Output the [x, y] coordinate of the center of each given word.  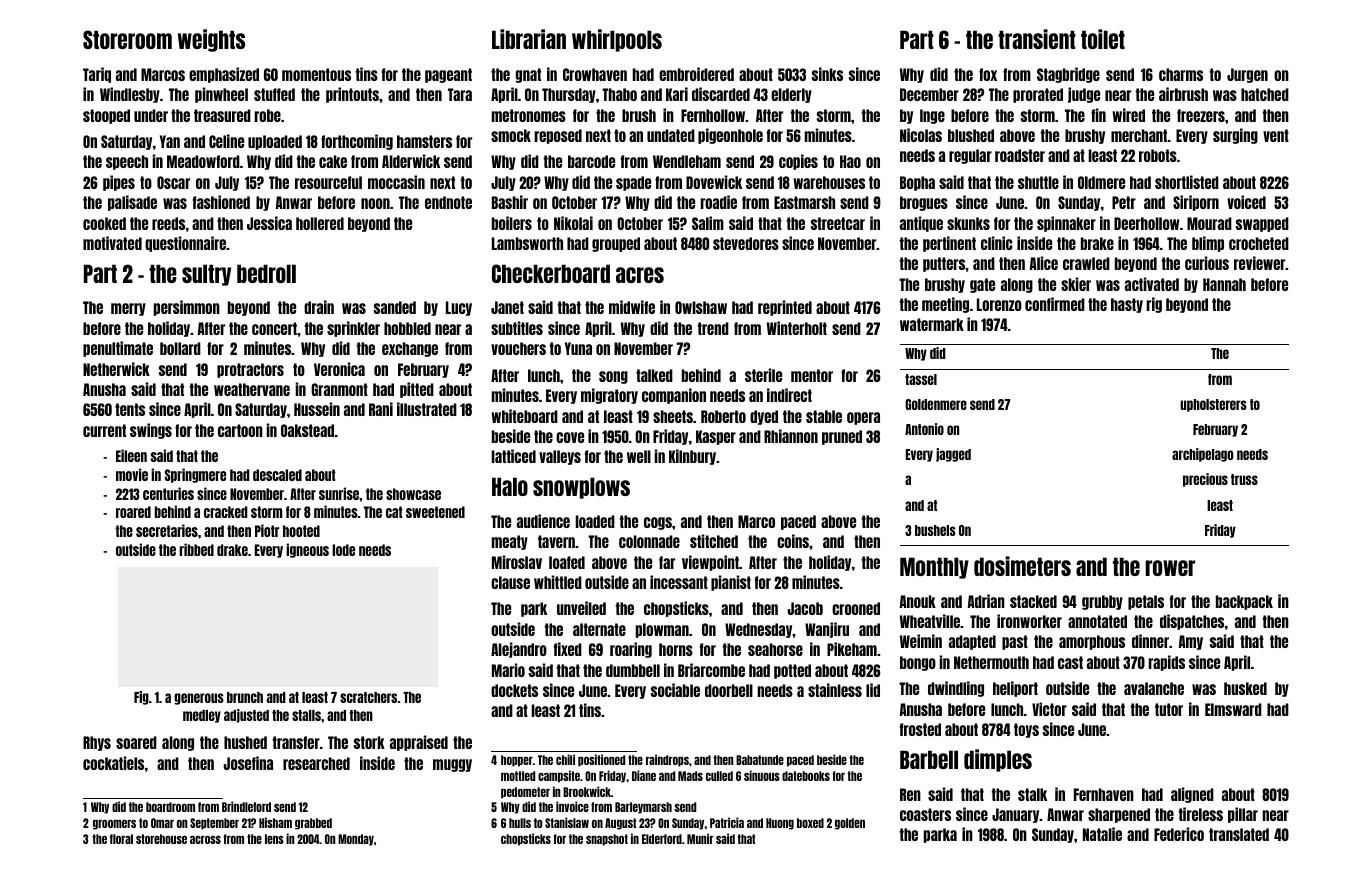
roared [133, 512]
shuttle [1038, 182]
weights [211, 40]
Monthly [934, 568]
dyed [764, 417]
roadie [719, 202]
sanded [395, 307]
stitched [714, 541]
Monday [356, 840]
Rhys [97, 743]
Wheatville [930, 621]
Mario [508, 670]
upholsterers [1213, 405]
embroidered [696, 74]
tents [130, 409]
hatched [1265, 94]
